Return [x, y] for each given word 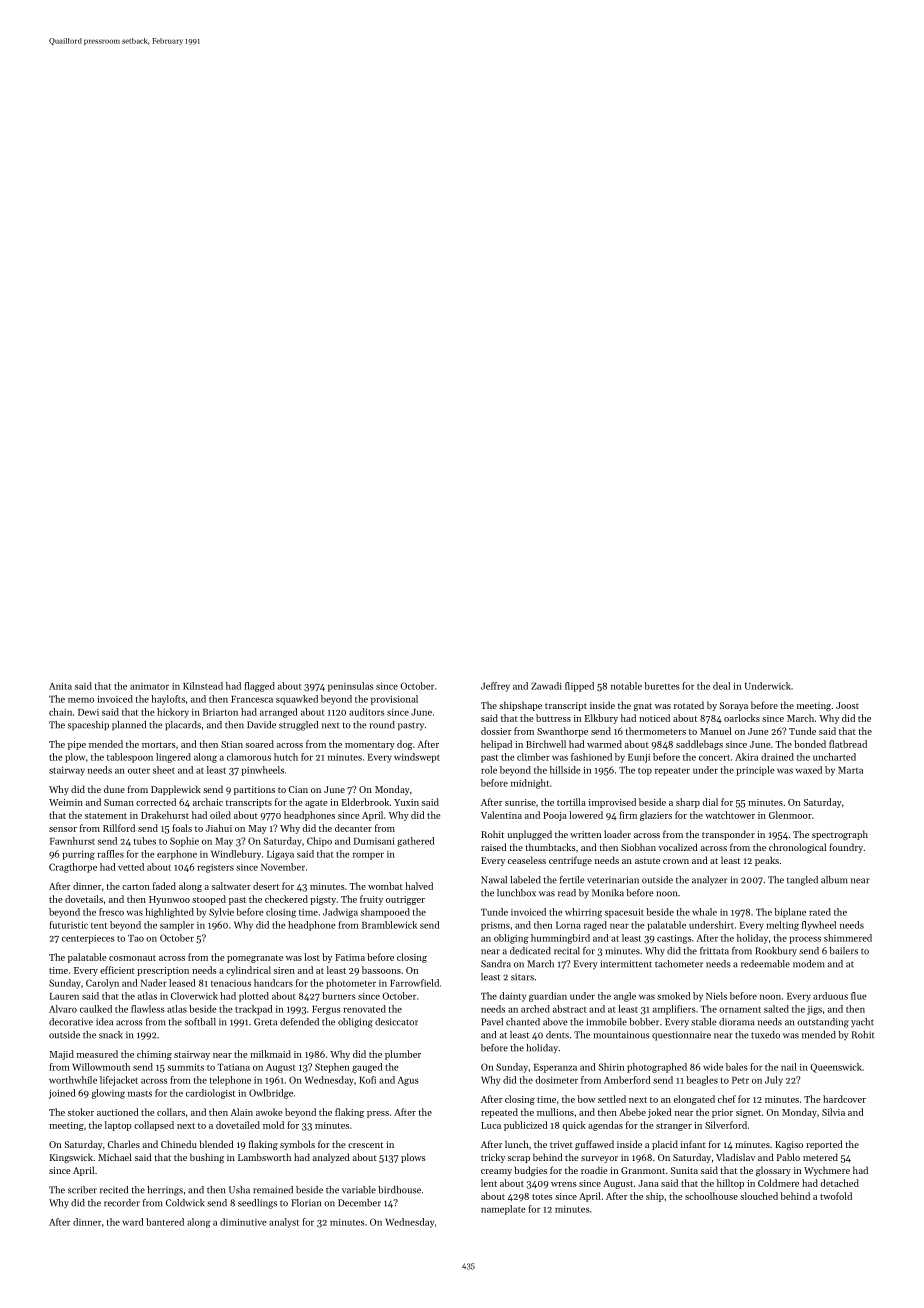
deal [721, 686]
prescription [163, 971]
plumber [403, 1055]
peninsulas [351, 687]
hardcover [844, 1099]
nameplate [503, 1210]
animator [149, 686]
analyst [284, 1223]
